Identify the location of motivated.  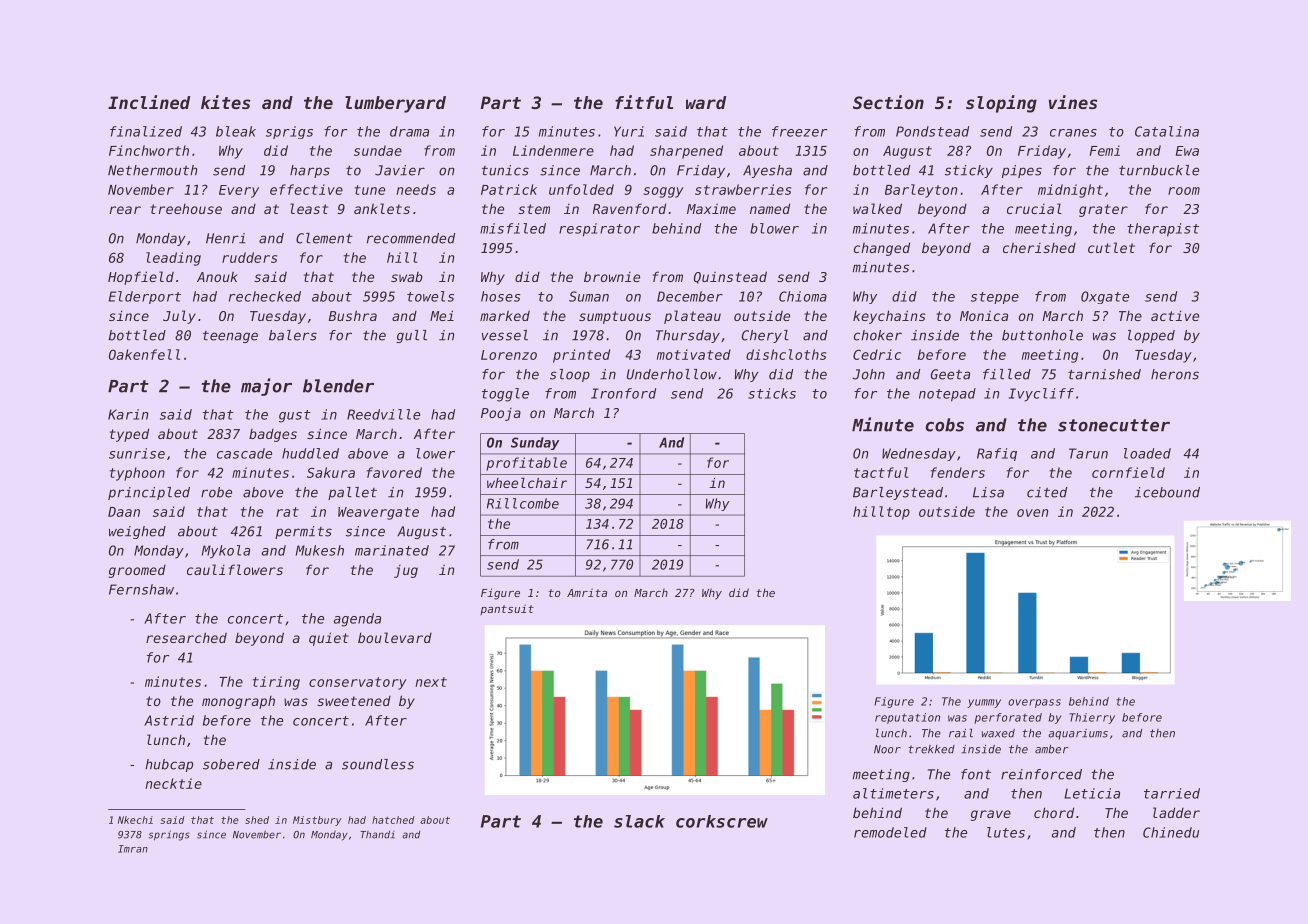
(694, 354).
